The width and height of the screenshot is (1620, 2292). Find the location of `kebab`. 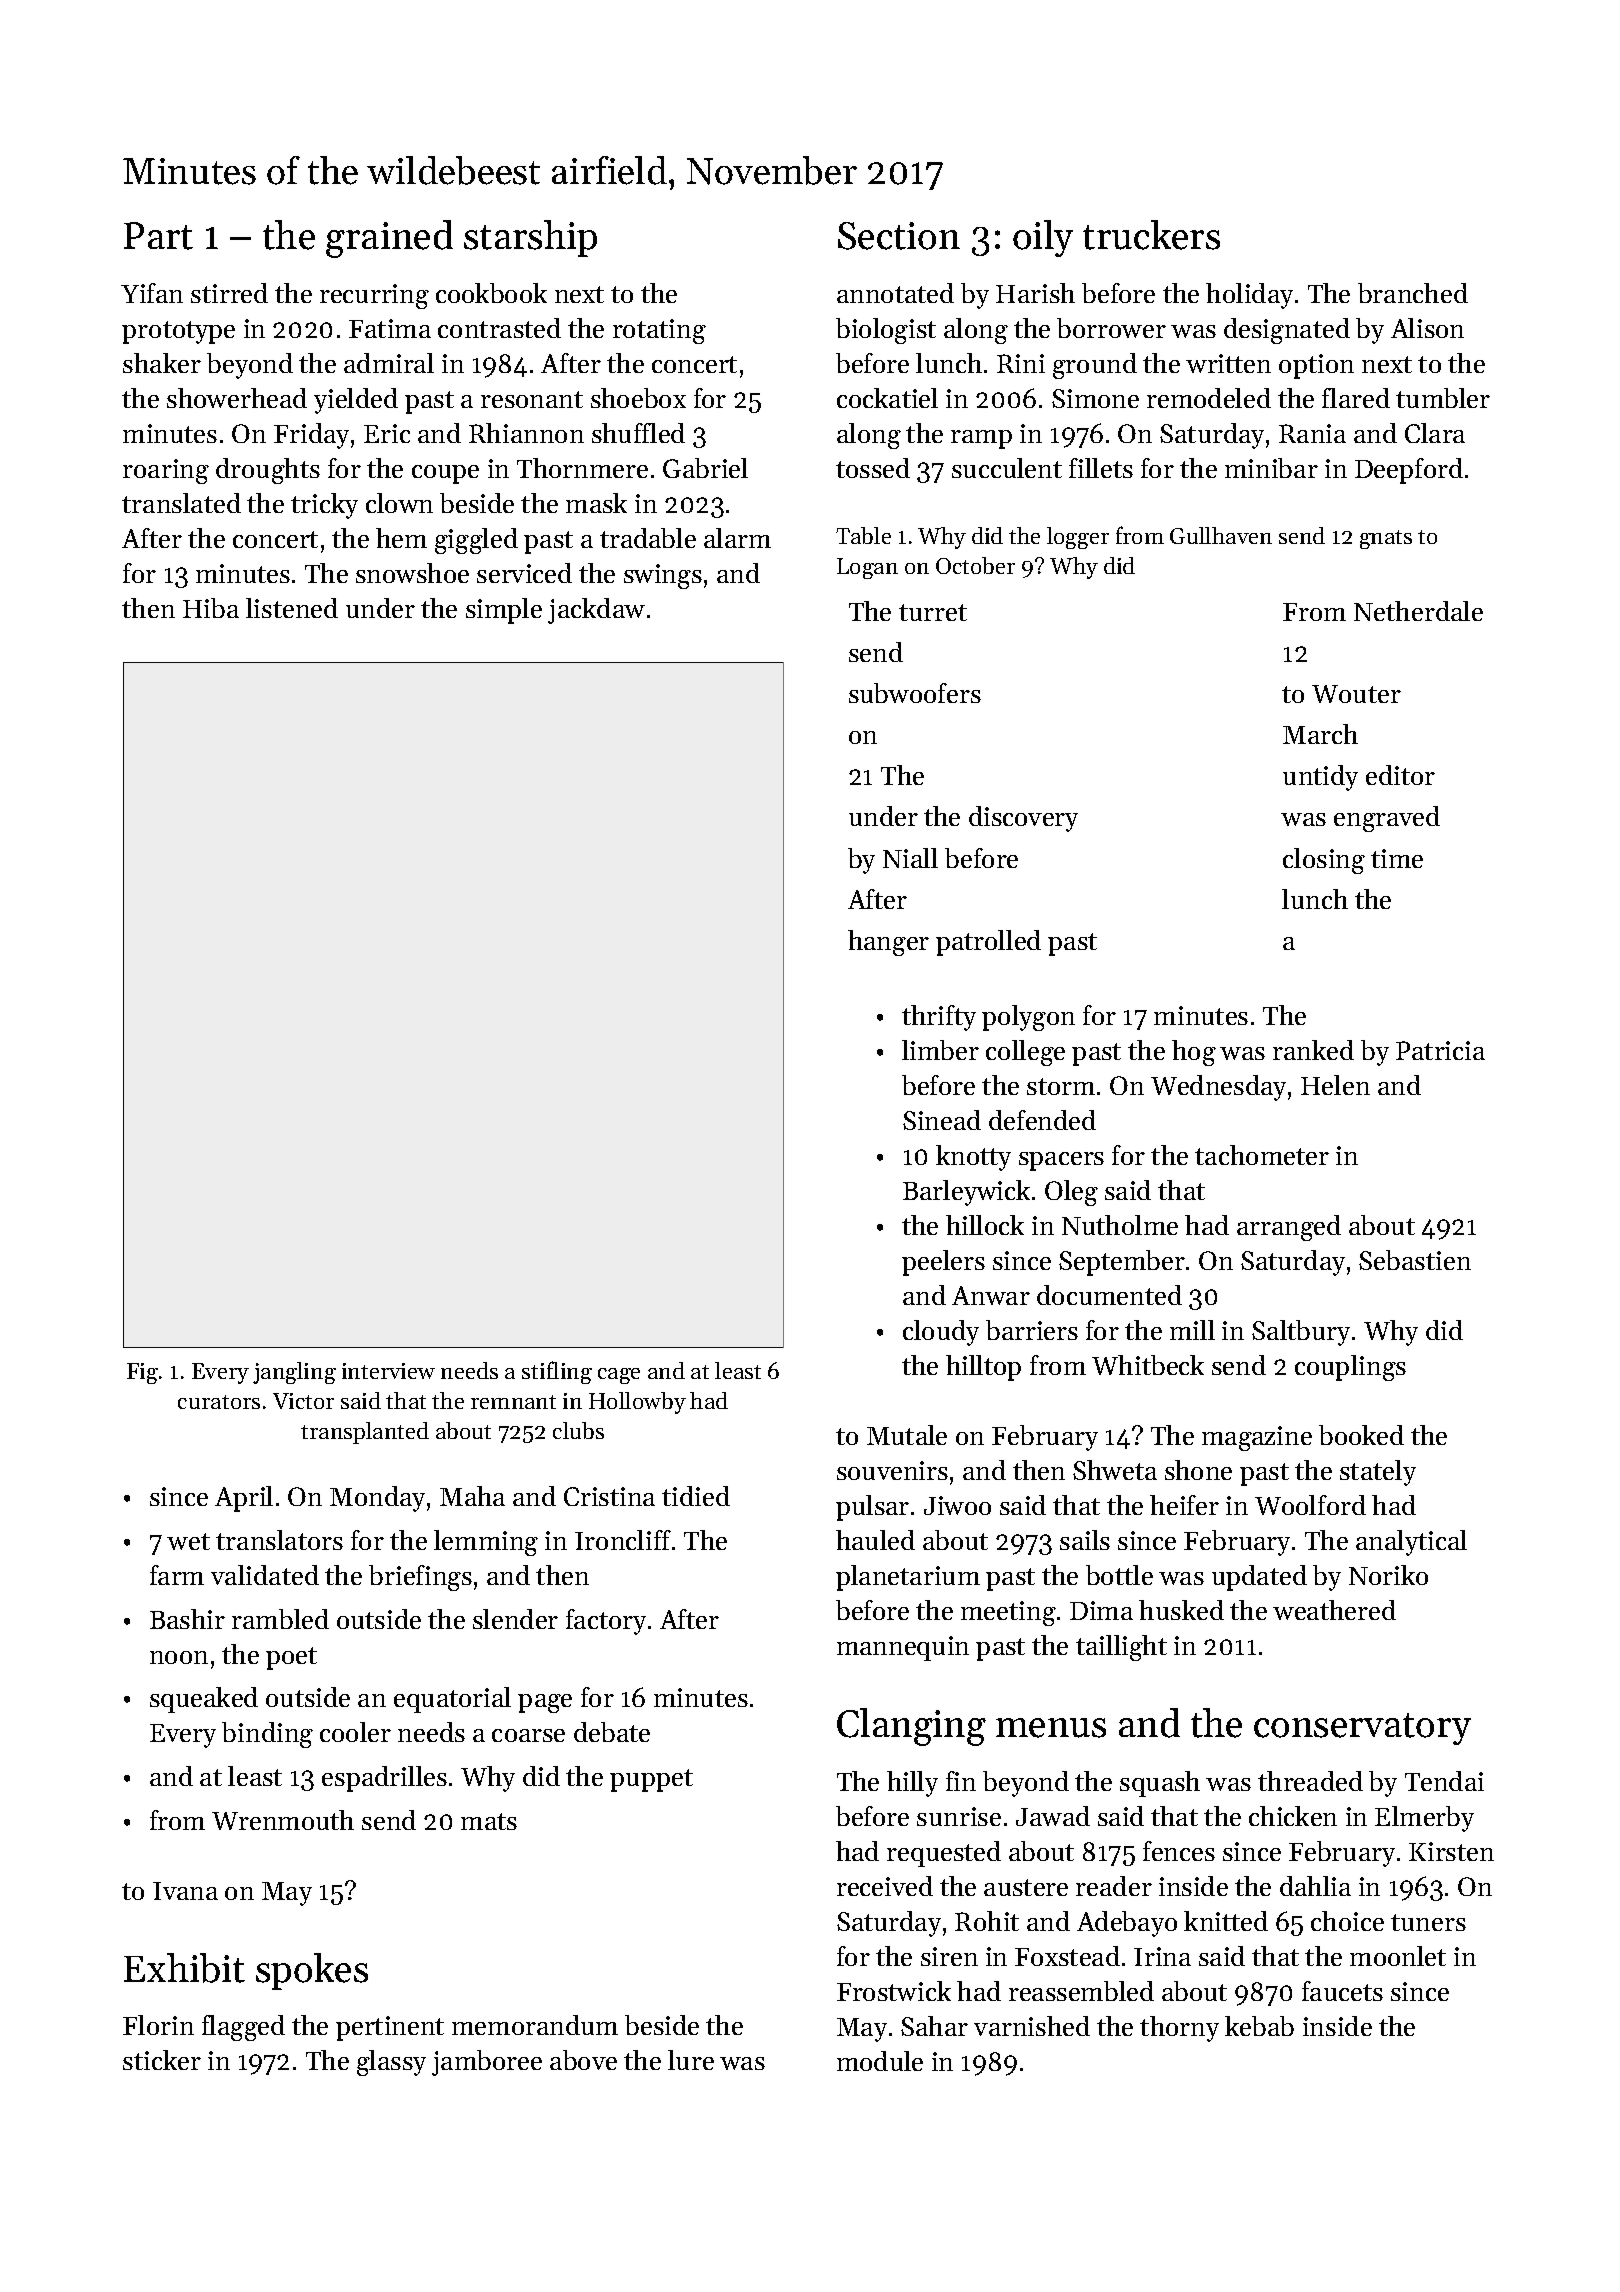

kebab is located at coordinates (1259, 2026).
